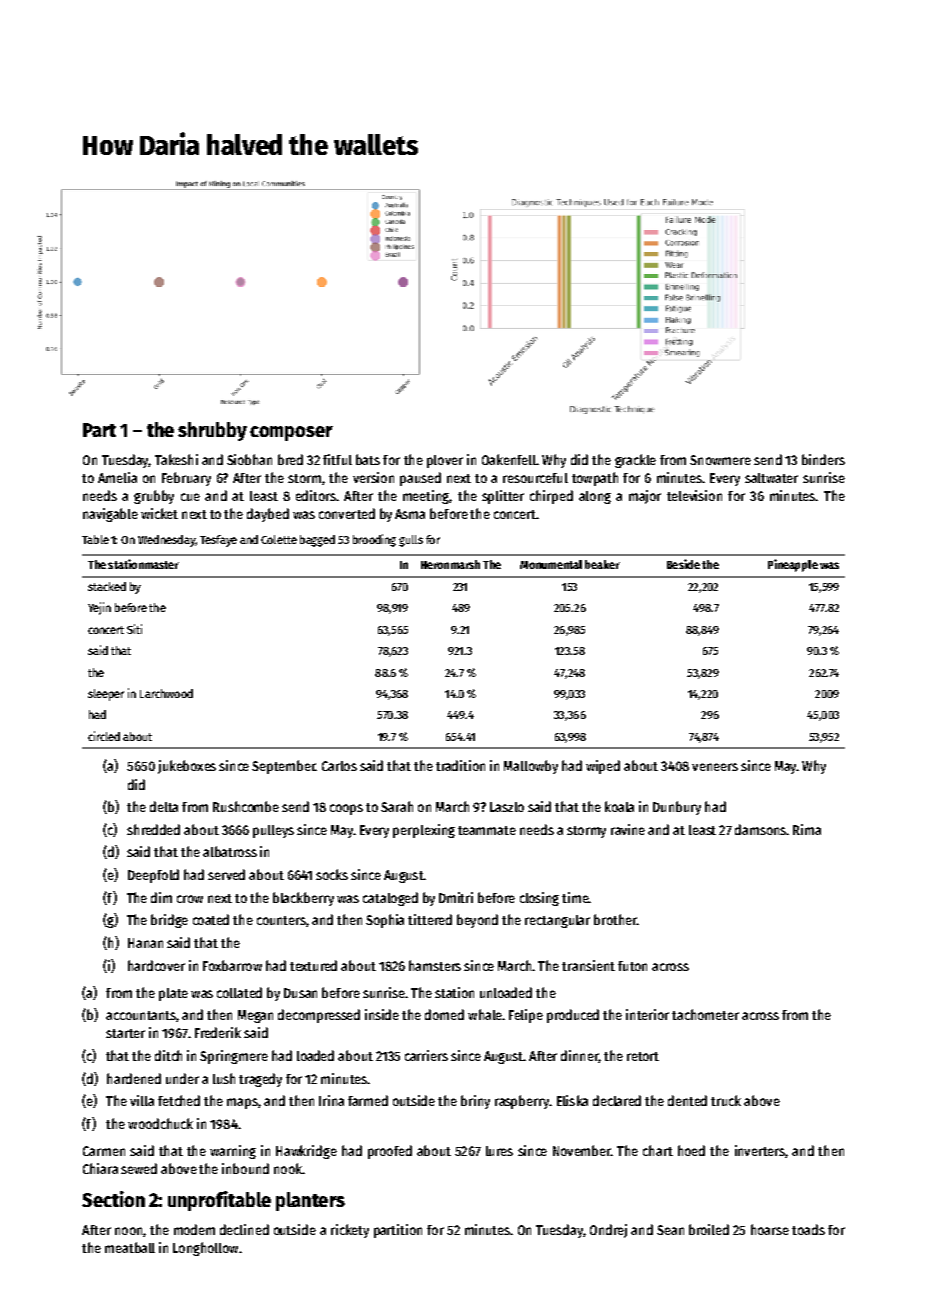  Describe the element at coordinates (460, 765) in the screenshot. I see `tradition` at that location.
